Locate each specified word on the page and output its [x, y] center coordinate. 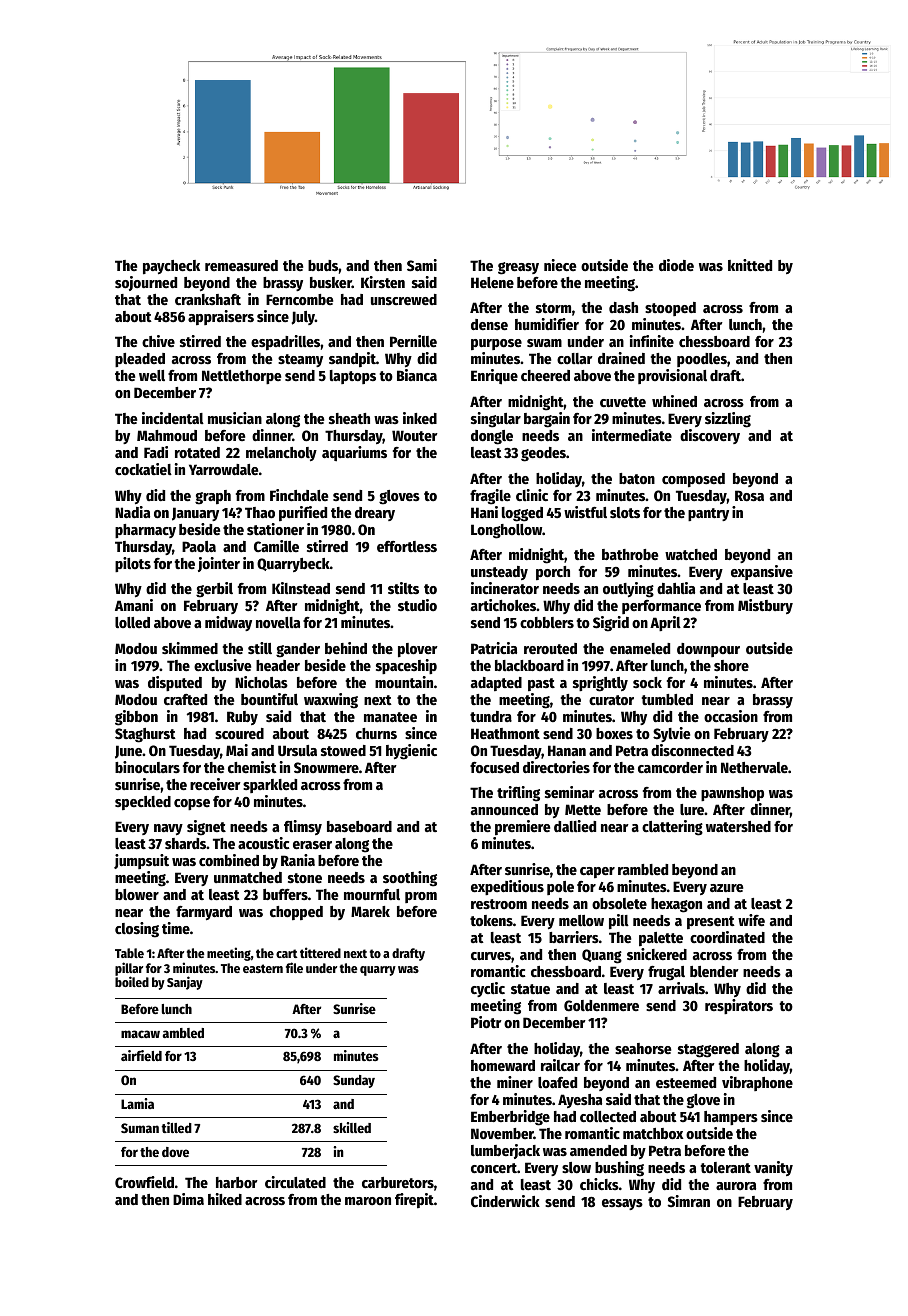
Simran [689, 1201]
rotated [197, 452]
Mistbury [765, 606]
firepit [414, 1200]
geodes [543, 454]
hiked [225, 1199]
